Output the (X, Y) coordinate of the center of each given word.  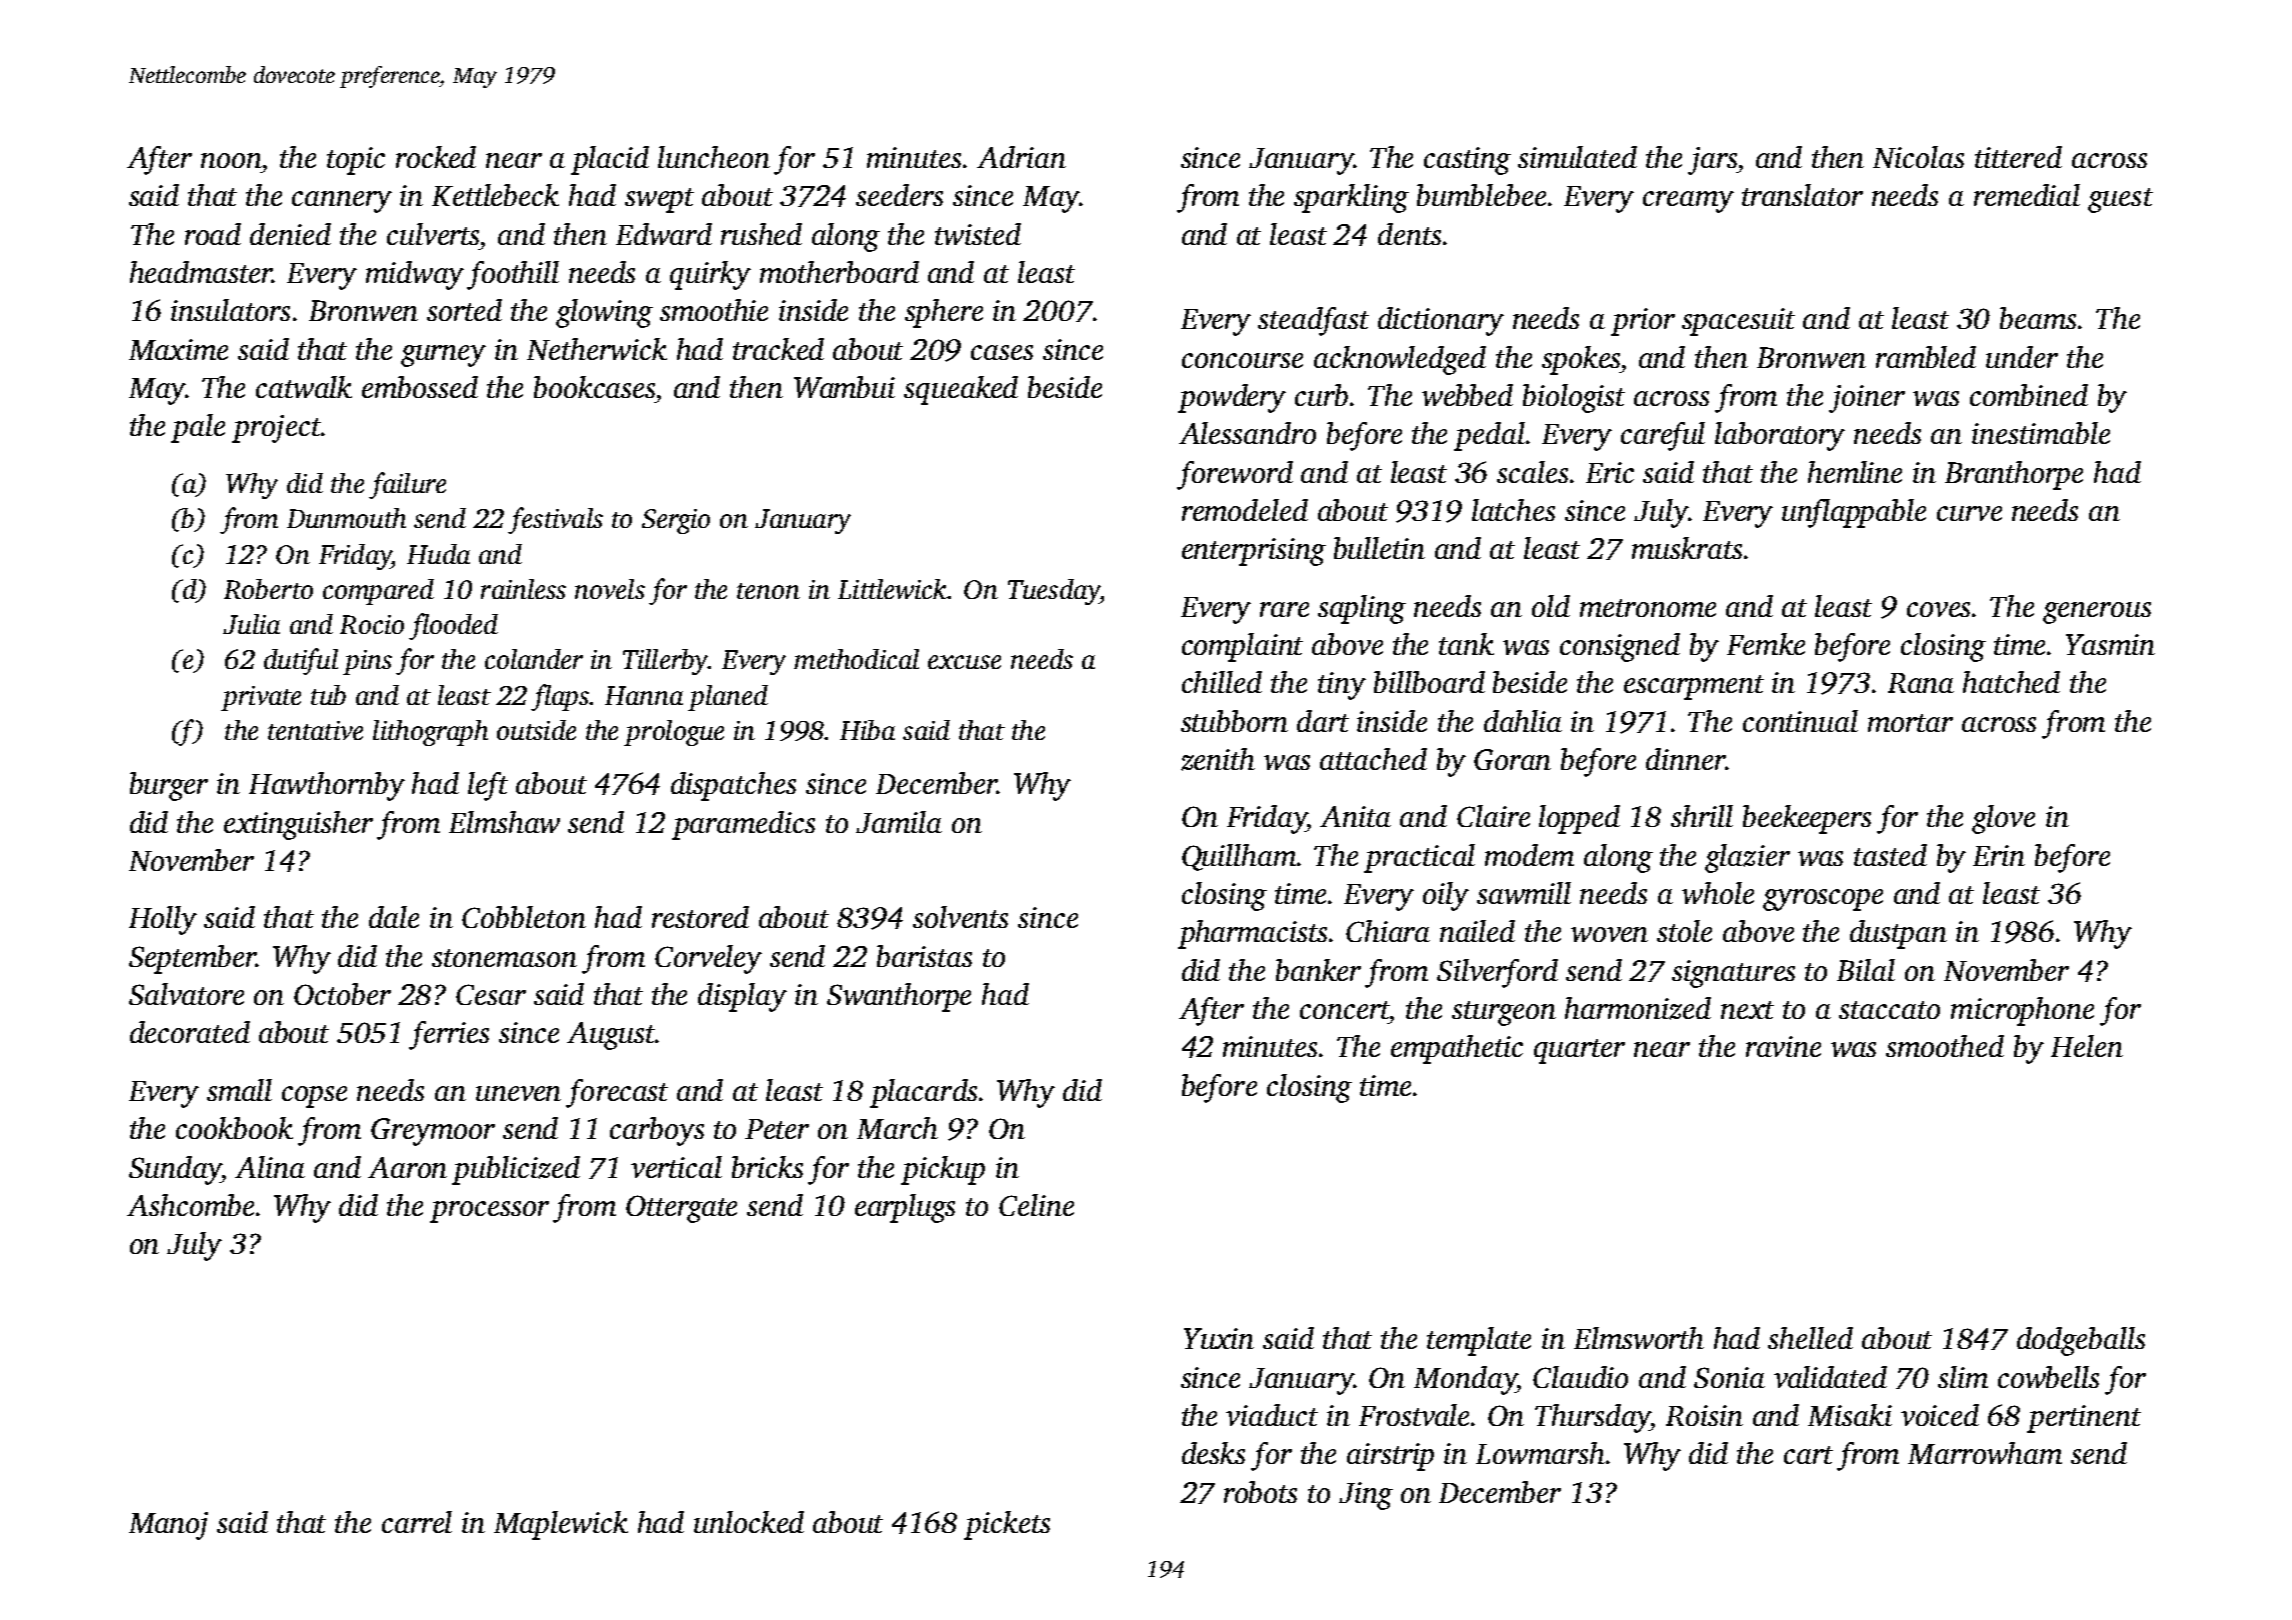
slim (1963, 1377)
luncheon (714, 157)
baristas (924, 956)
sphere (944, 313)
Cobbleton (524, 917)
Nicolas (1918, 157)
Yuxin (1219, 1338)
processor (489, 1212)
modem (1529, 855)
